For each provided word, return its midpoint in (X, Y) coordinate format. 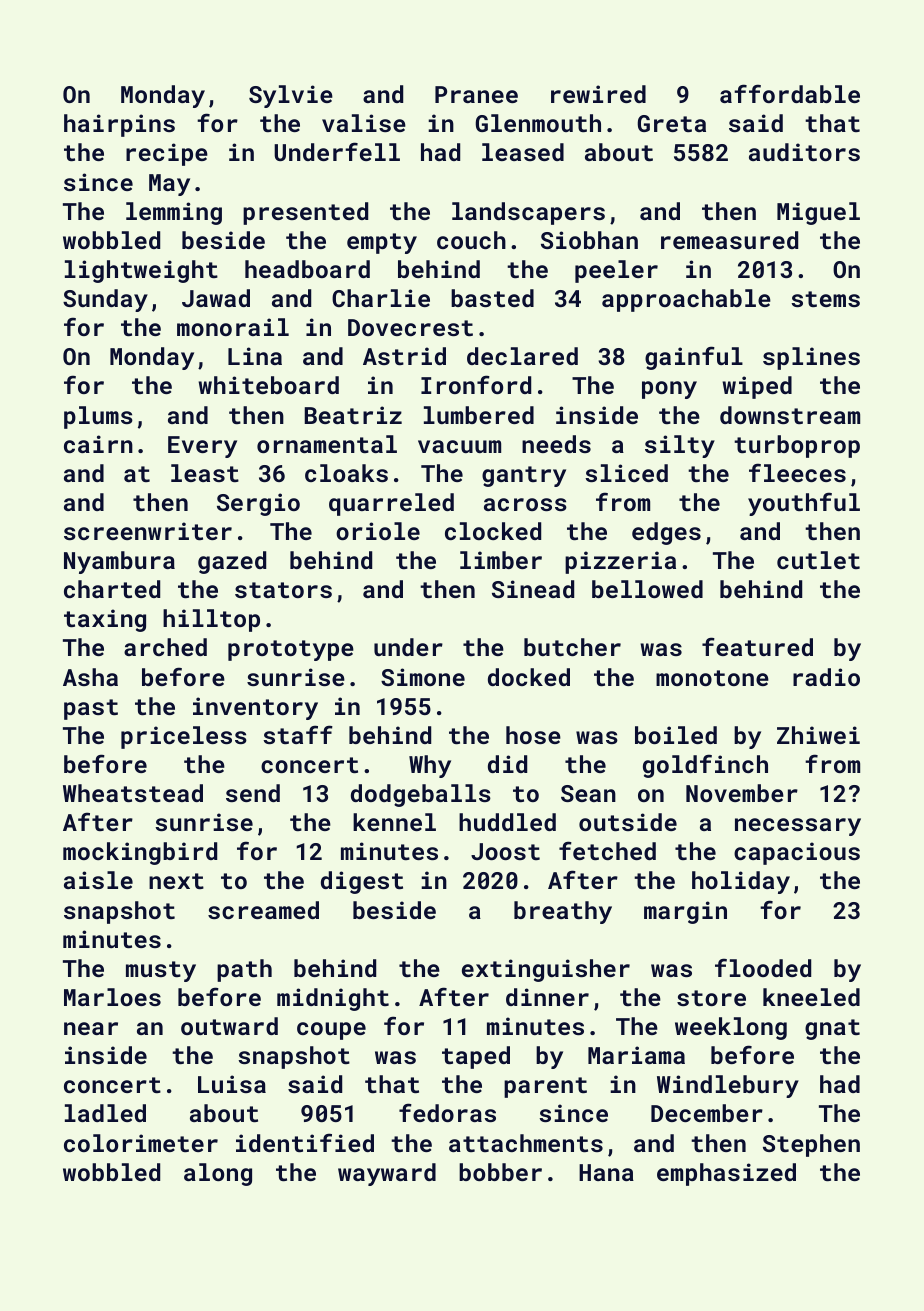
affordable (790, 93)
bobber (500, 1172)
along (218, 1174)
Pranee (476, 94)
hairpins (119, 125)
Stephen (811, 1145)
